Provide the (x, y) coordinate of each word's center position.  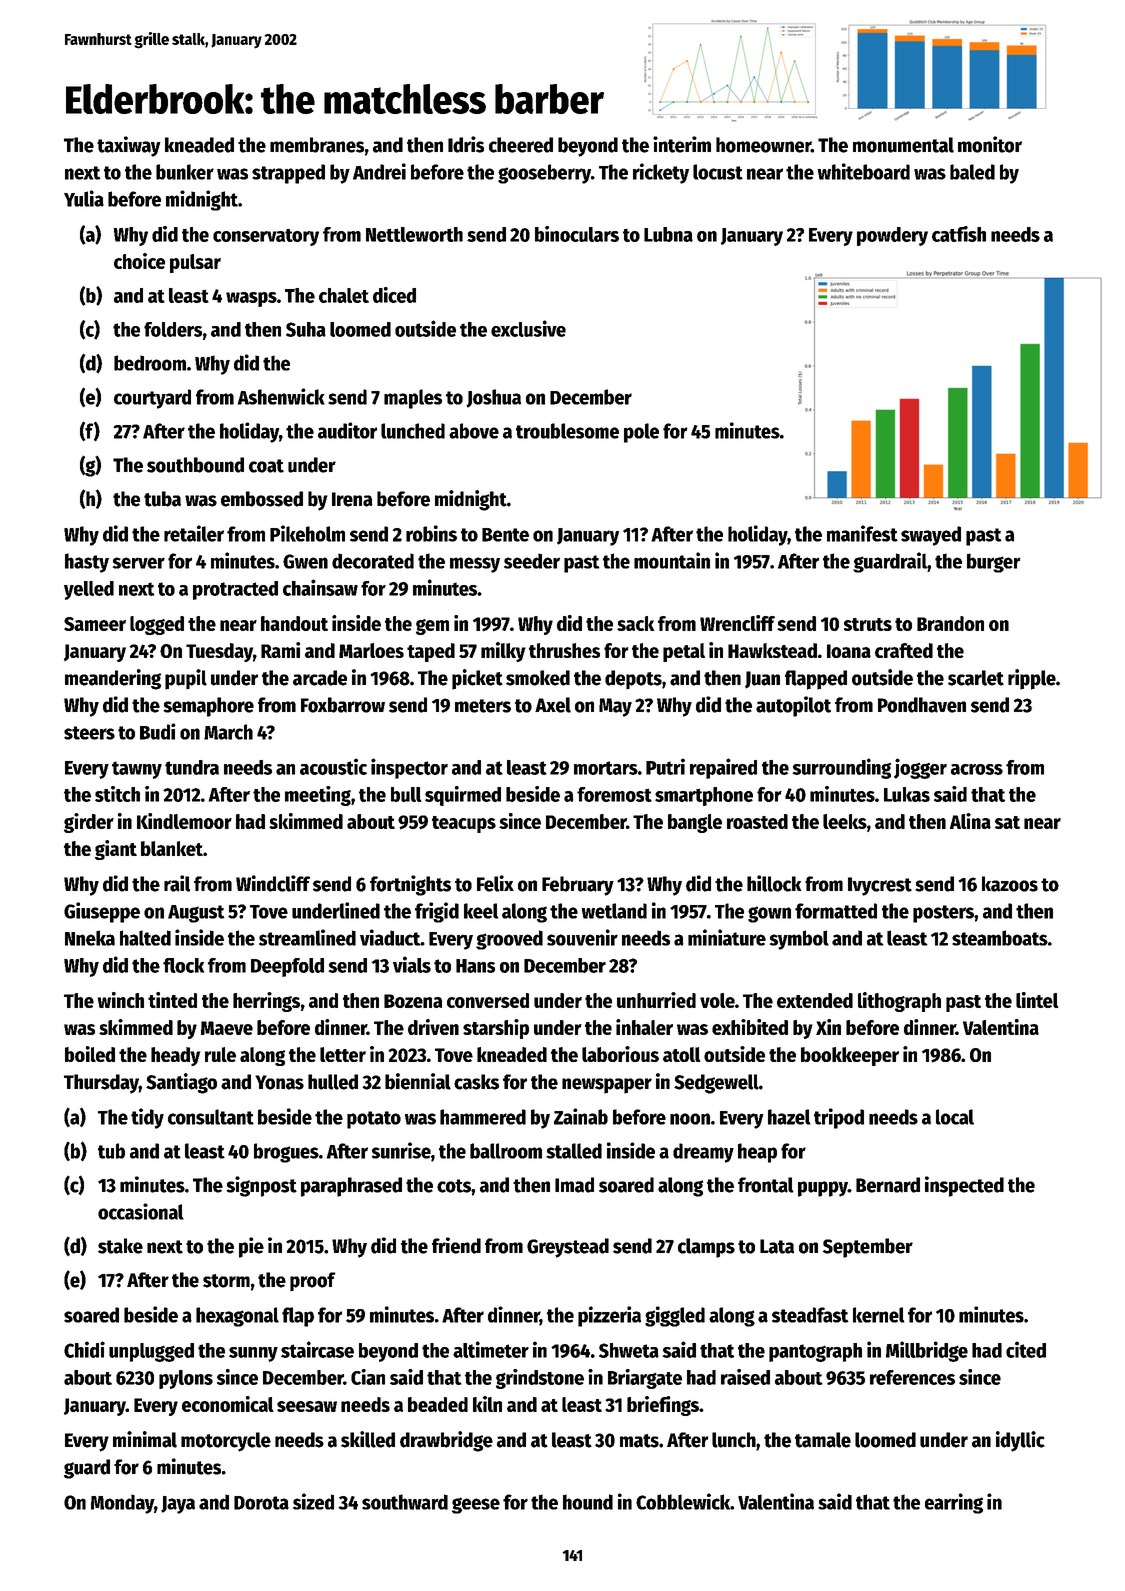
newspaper (607, 1086)
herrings (266, 1002)
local (955, 1117)
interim (682, 144)
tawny (137, 770)
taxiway (129, 146)
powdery (892, 236)
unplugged (151, 1352)
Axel (553, 705)
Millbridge (927, 1351)
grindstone (540, 1379)
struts (868, 624)
